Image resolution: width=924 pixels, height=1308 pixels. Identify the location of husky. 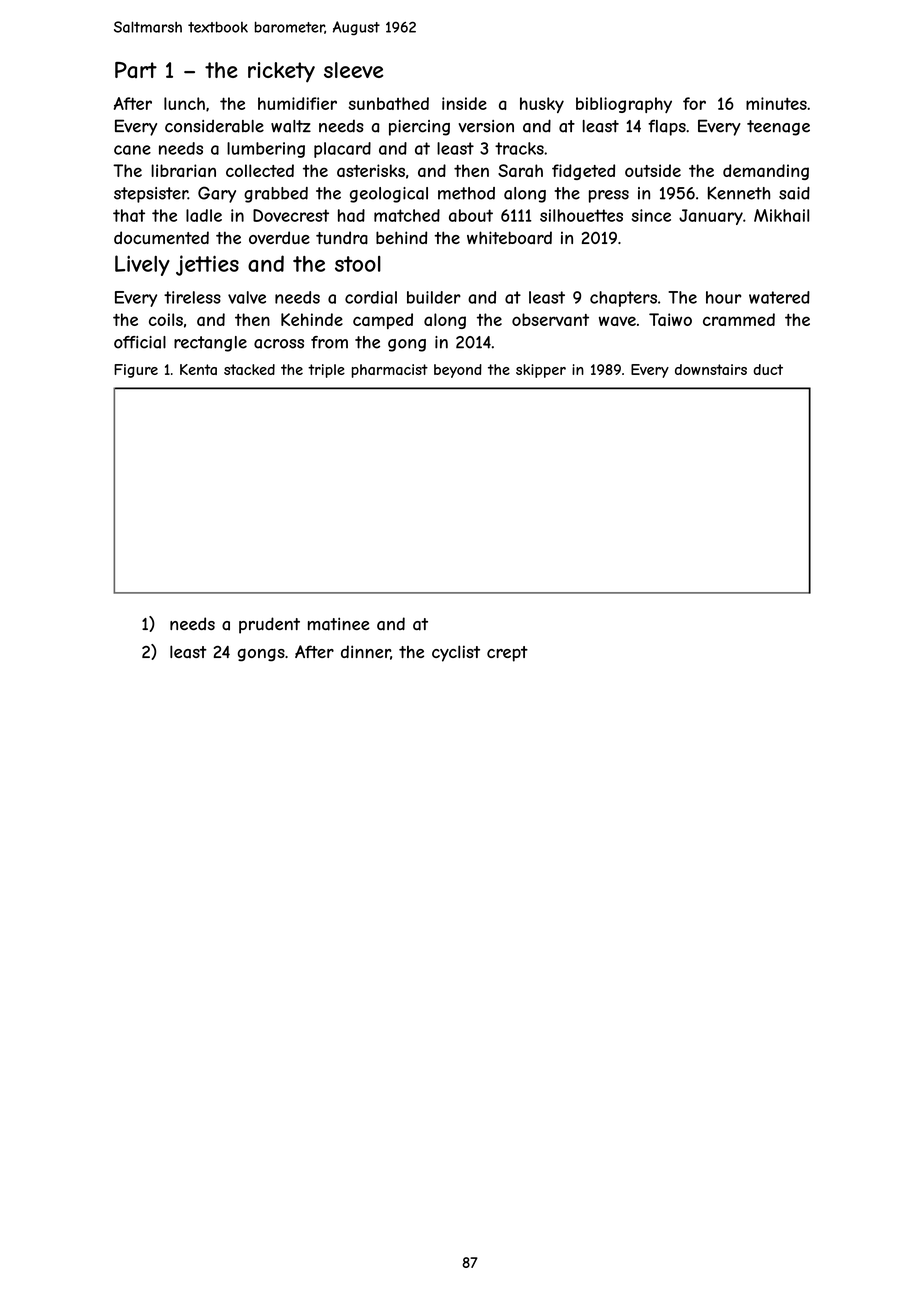
(542, 105).
